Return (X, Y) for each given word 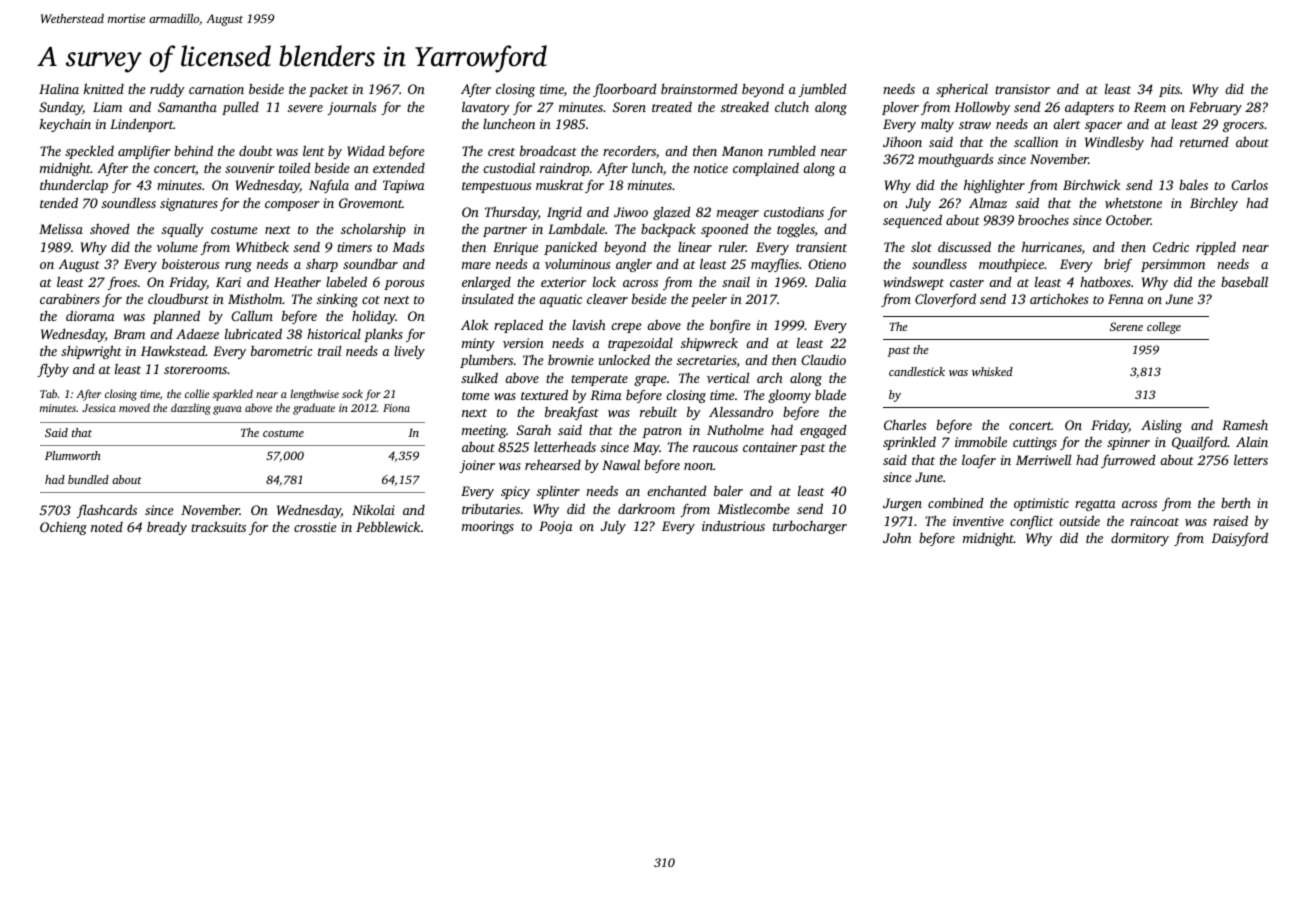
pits (1169, 90)
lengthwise (315, 395)
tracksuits (218, 527)
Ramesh (1245, 425)
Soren (629, 107)
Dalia (830, 282)
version (523, 343)
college (1164, 328)
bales (1193, 185)
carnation (216, 89)
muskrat (560, 185)
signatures (189, 204)
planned (176, 317)
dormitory (1140, 539)
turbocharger (810, 527)
